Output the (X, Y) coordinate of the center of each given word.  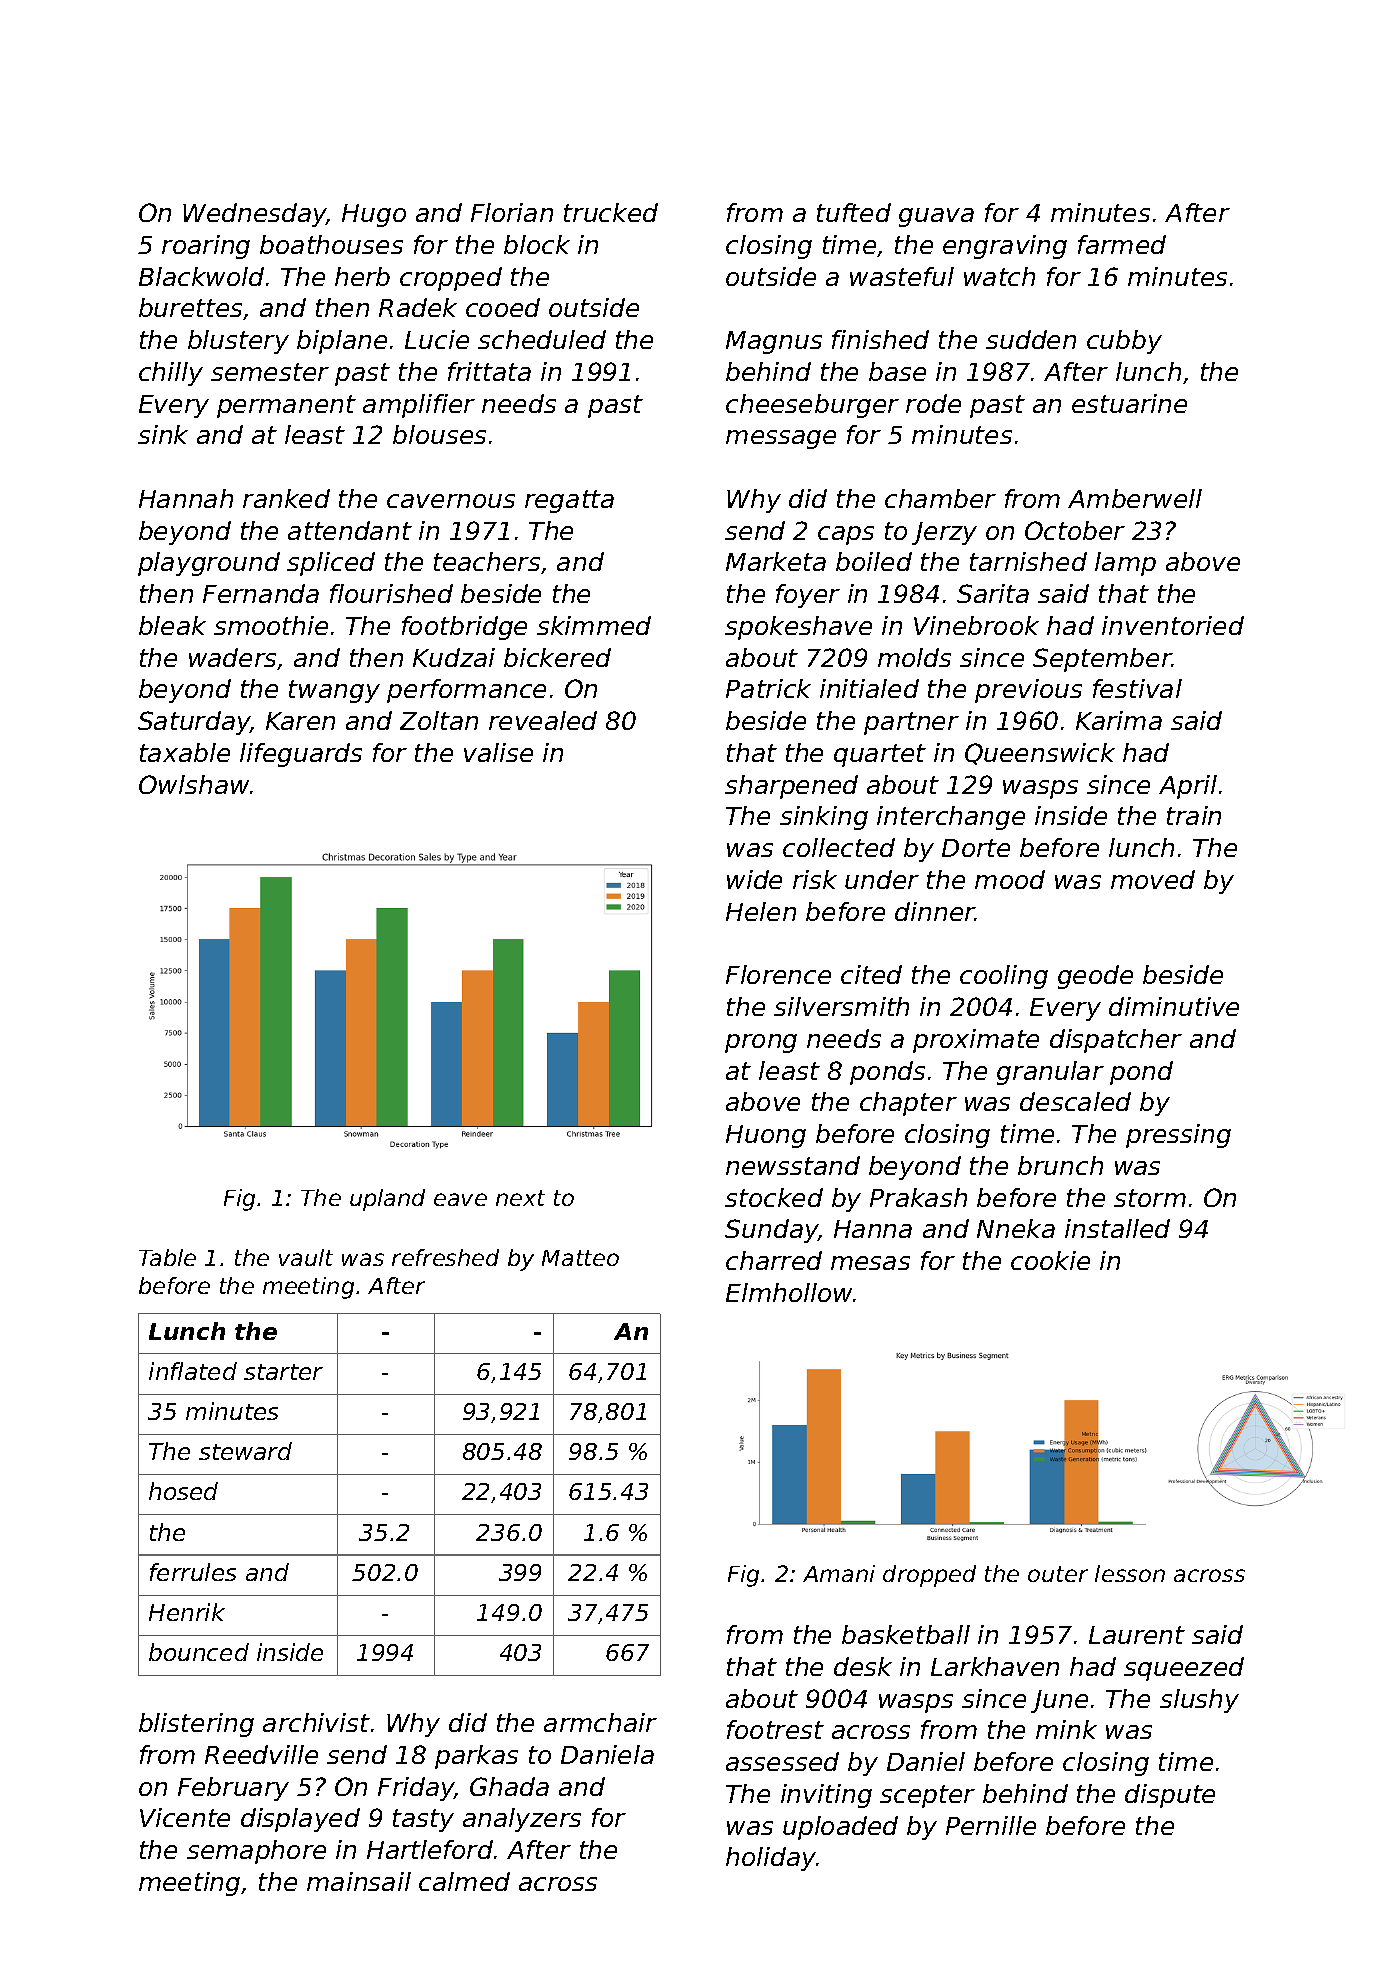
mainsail (359, 1881)
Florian (512, 212)
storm (1150, 1198)
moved (1153, 879)
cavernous (451, 501)
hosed (183, 1491)
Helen (761, 911)
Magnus (774, 342)
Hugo (374, 215)
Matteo (580, 1258)
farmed (1122, 244)
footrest (775, 1729)
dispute (1170, 1796)
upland (387, 1200)
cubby (1124, 342)
